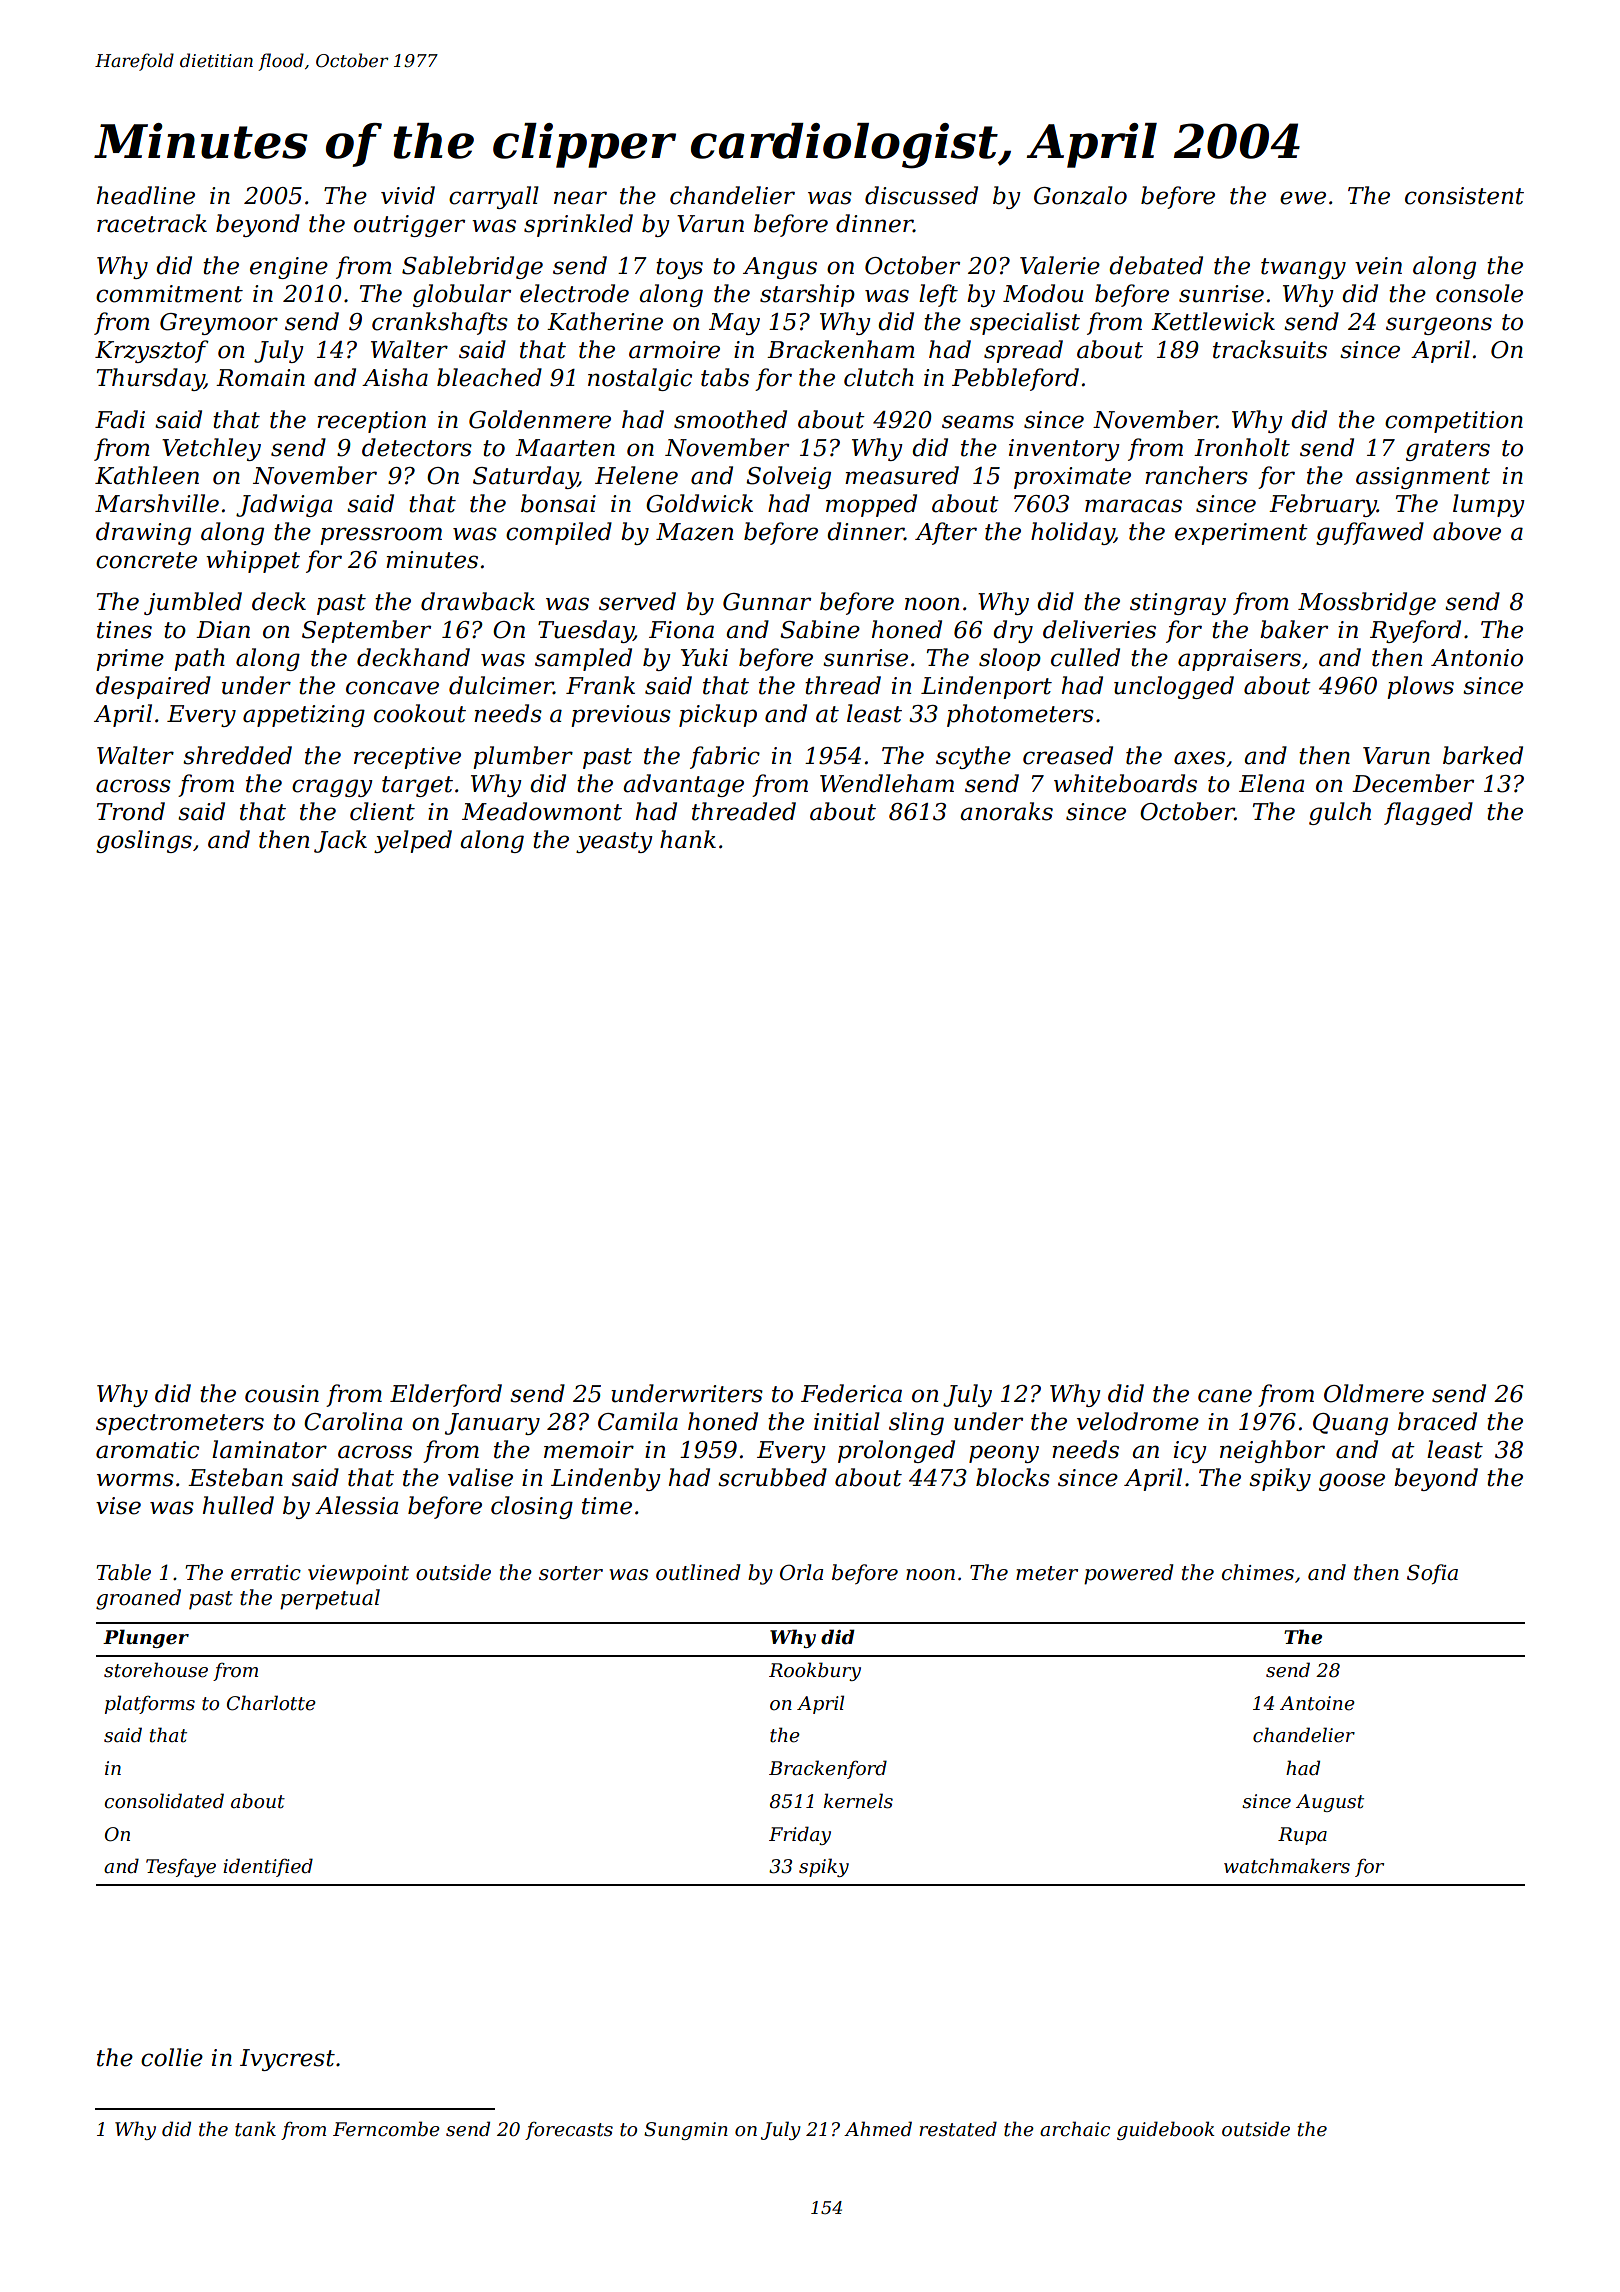 The height and width of the screenshot is (2292, 1620). What do you see at coordinates (878, 2129) in the screenshot?
I see `Ahmed` at bounding box center [878, 2129].
